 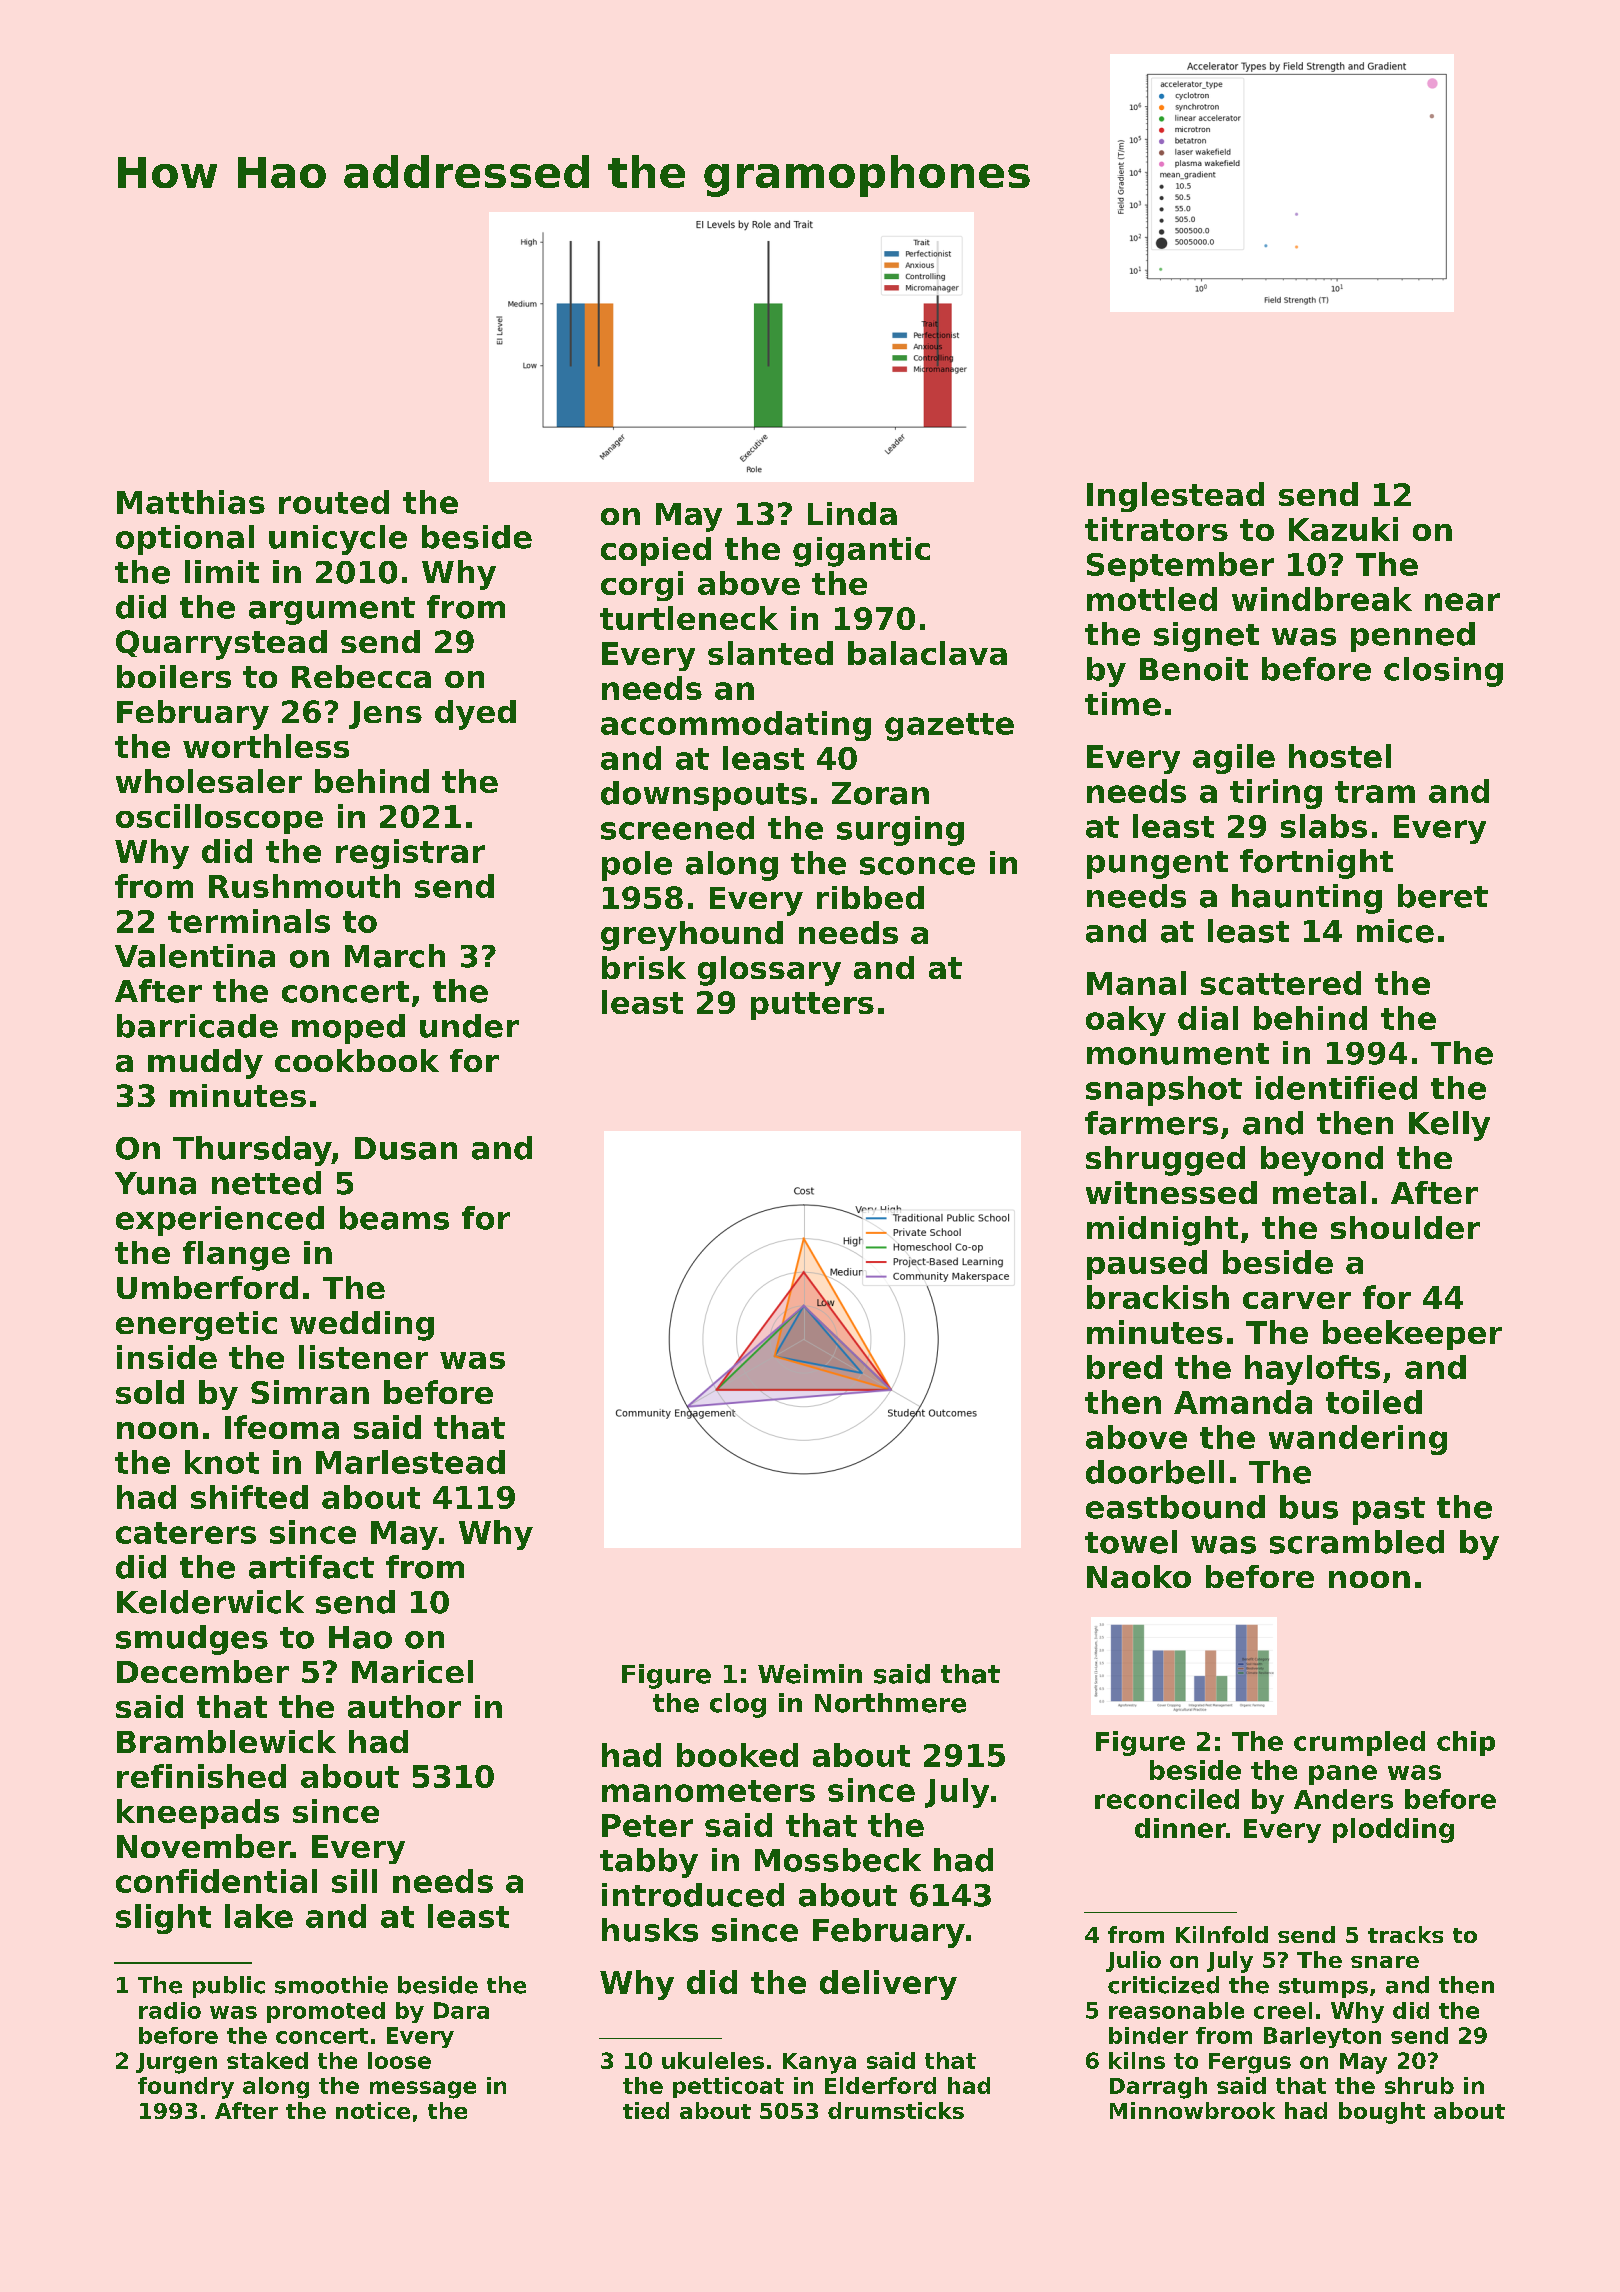 What do you see at coordinates (186, 1533) in the image?
I see `caterers` at bounding box center [186, 1533].
